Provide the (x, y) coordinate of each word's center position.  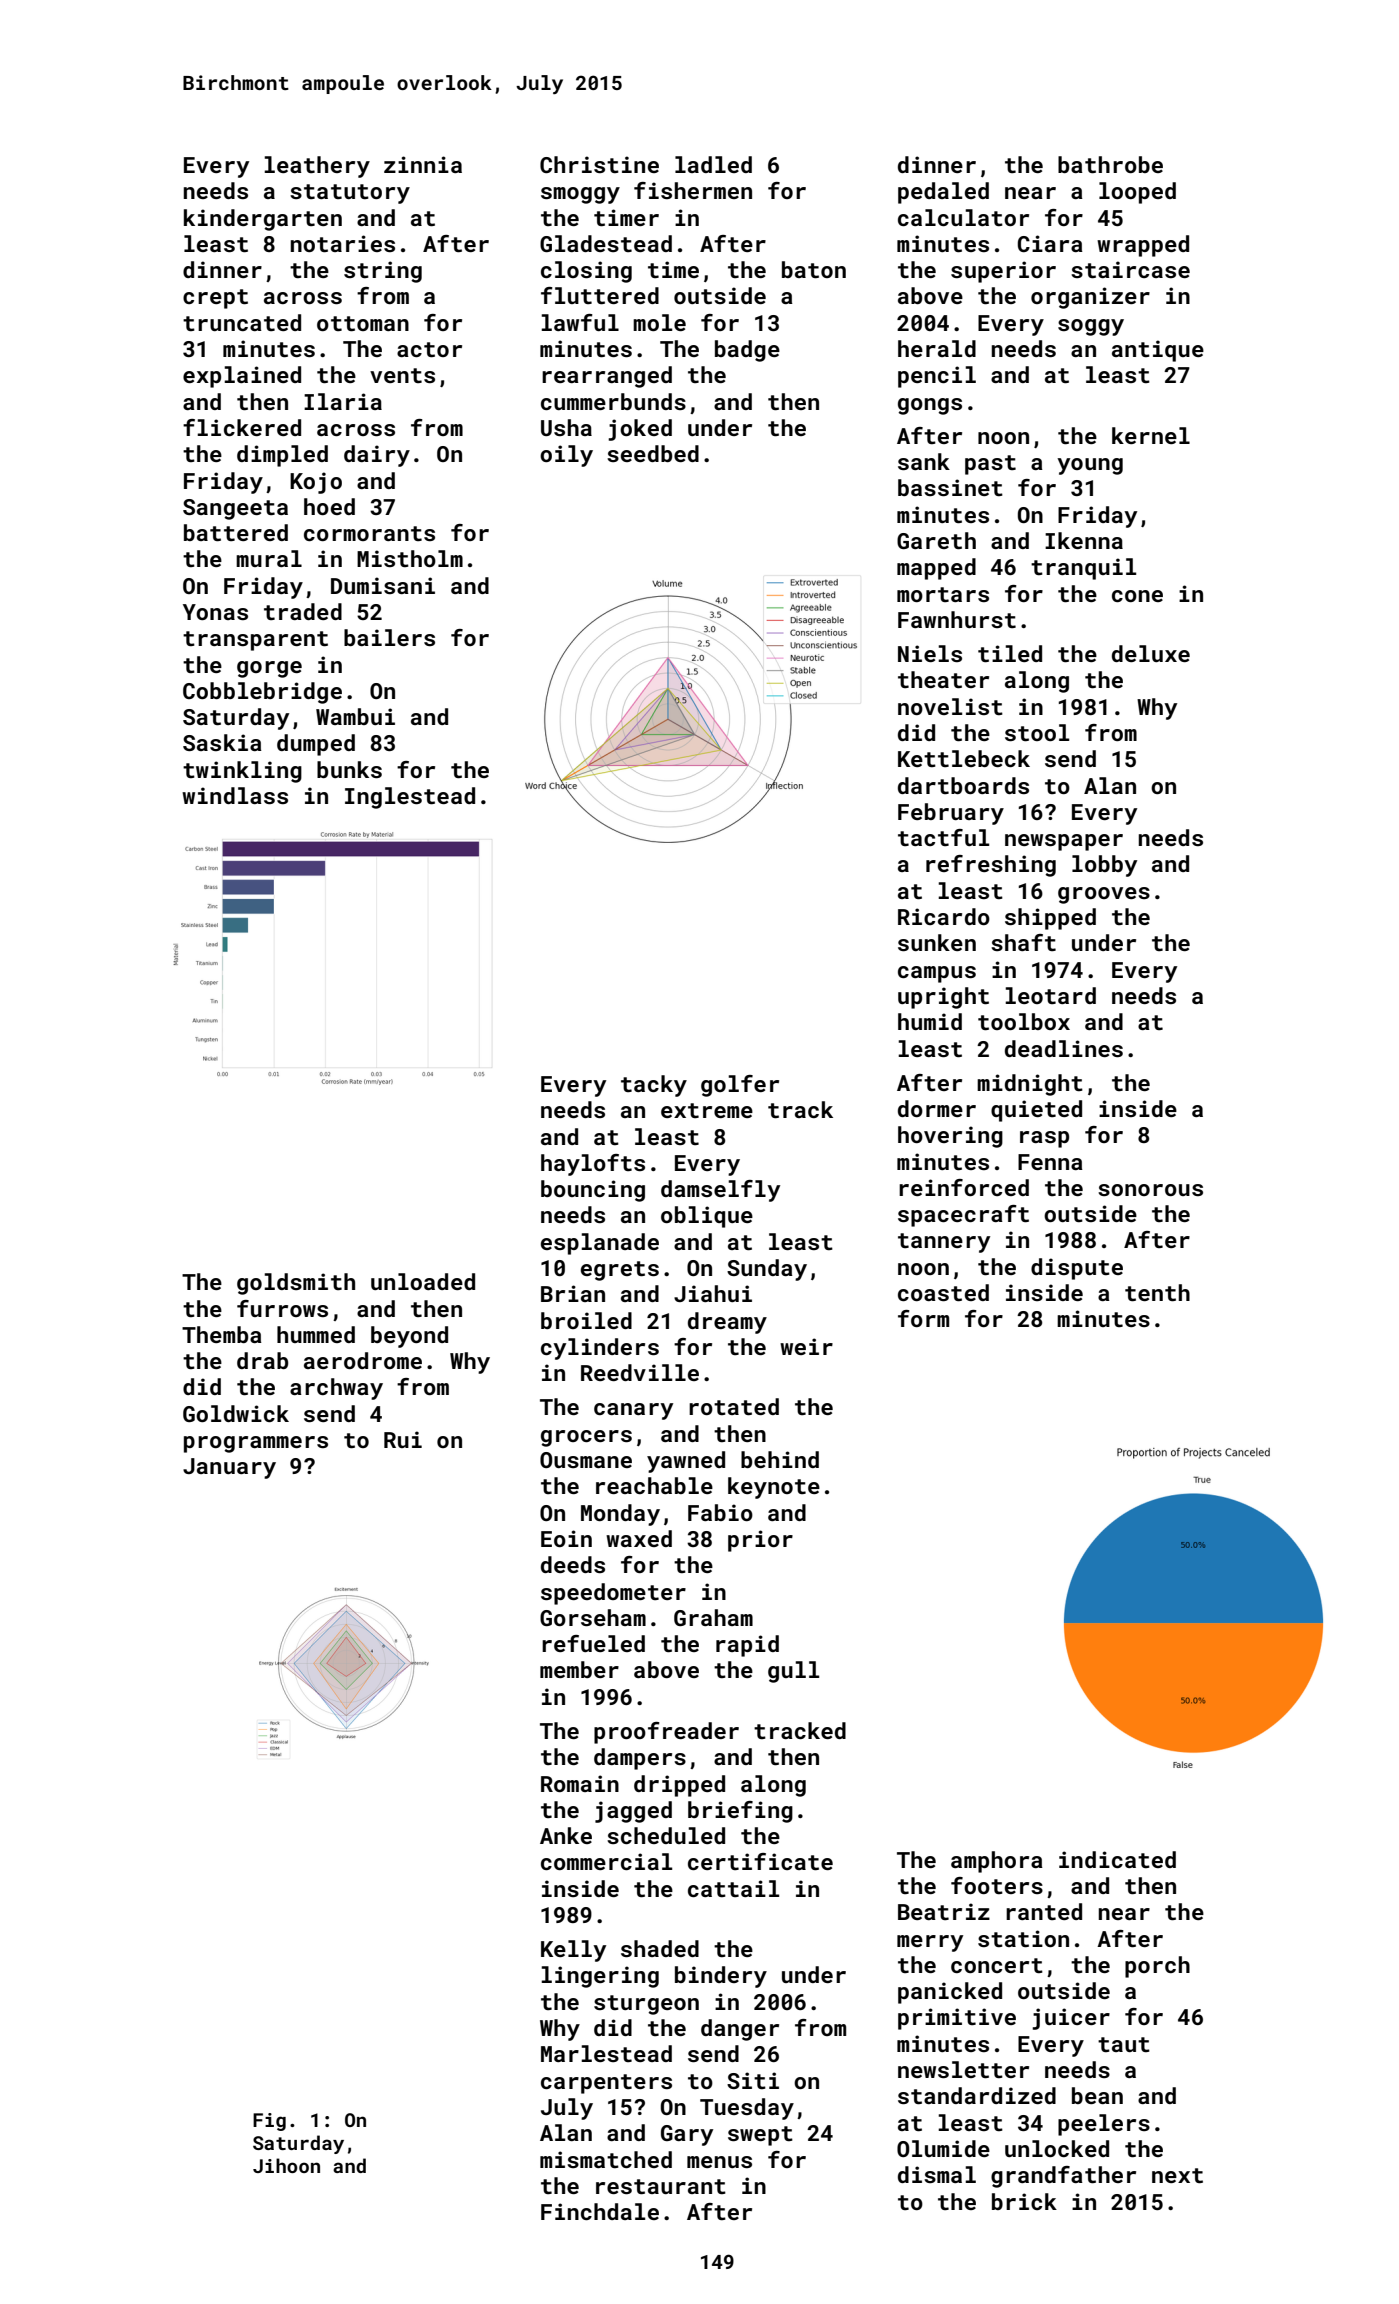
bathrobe (1110, 164)
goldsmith (296, 1284)
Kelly (573, 1951)
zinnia (423, 164)
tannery (944, 1243)
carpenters (606, 2084)
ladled (713, 164)
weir (806, 1346)
